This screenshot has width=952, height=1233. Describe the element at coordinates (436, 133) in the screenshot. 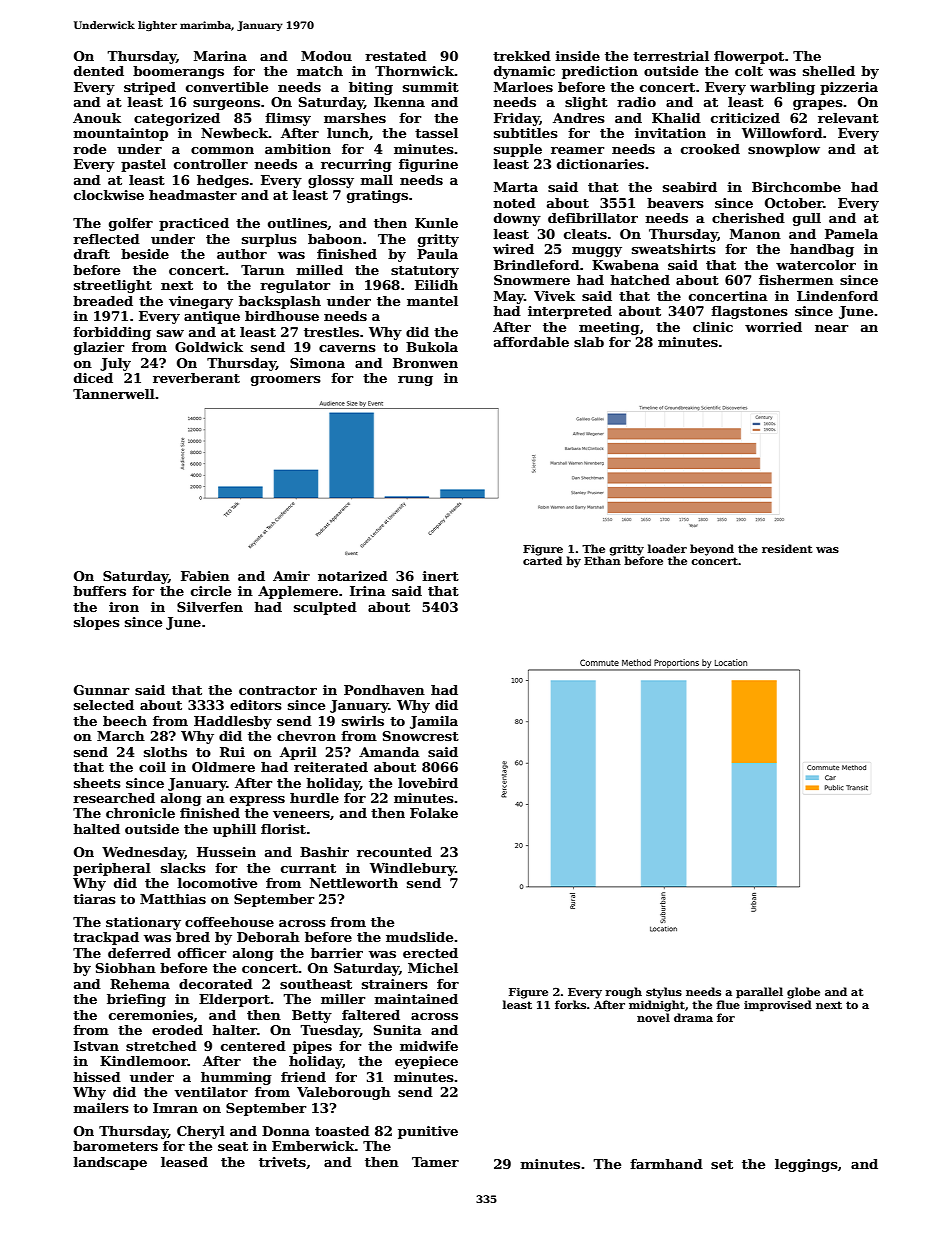

I see `tassel` at that location.
